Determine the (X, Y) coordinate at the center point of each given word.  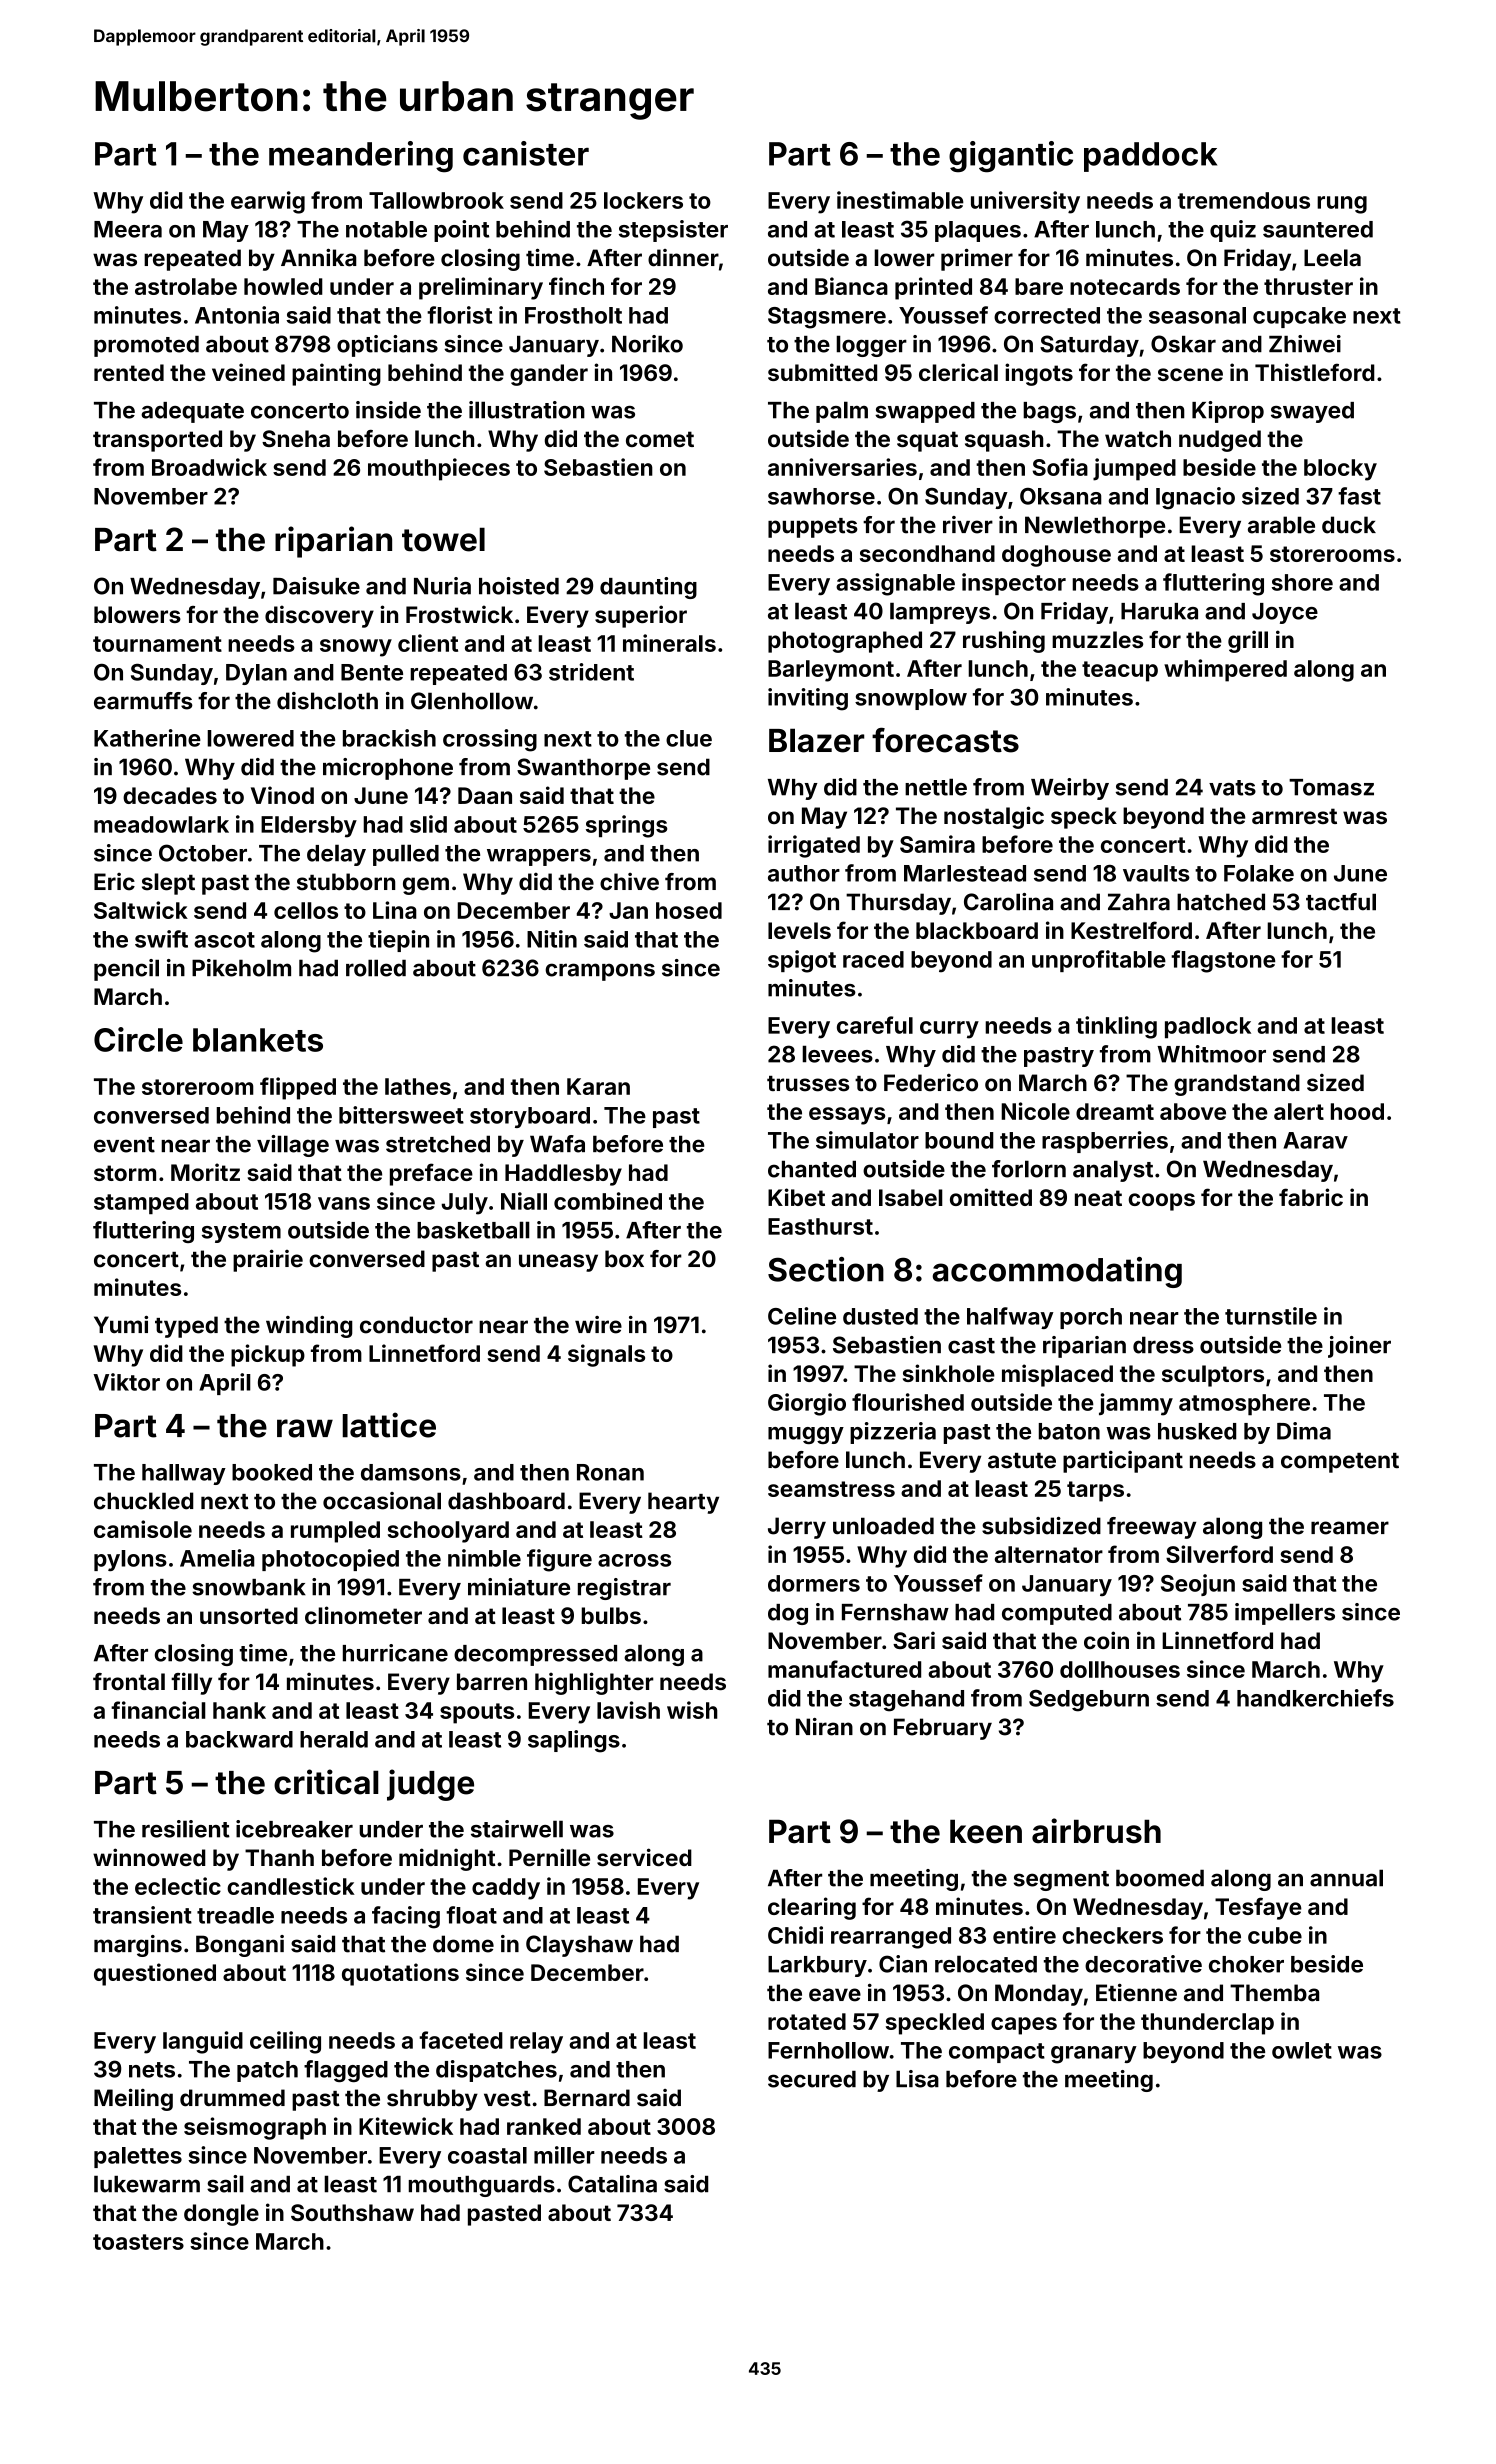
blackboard (977, 930)
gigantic (1011, 157)
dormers (814, 1583)
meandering (361, 157)
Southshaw (352, 2212)
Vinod (282, 795)
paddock (1150, 157)
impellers (1285, 1614)
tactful (1341, 902)
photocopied (330, 1560)
